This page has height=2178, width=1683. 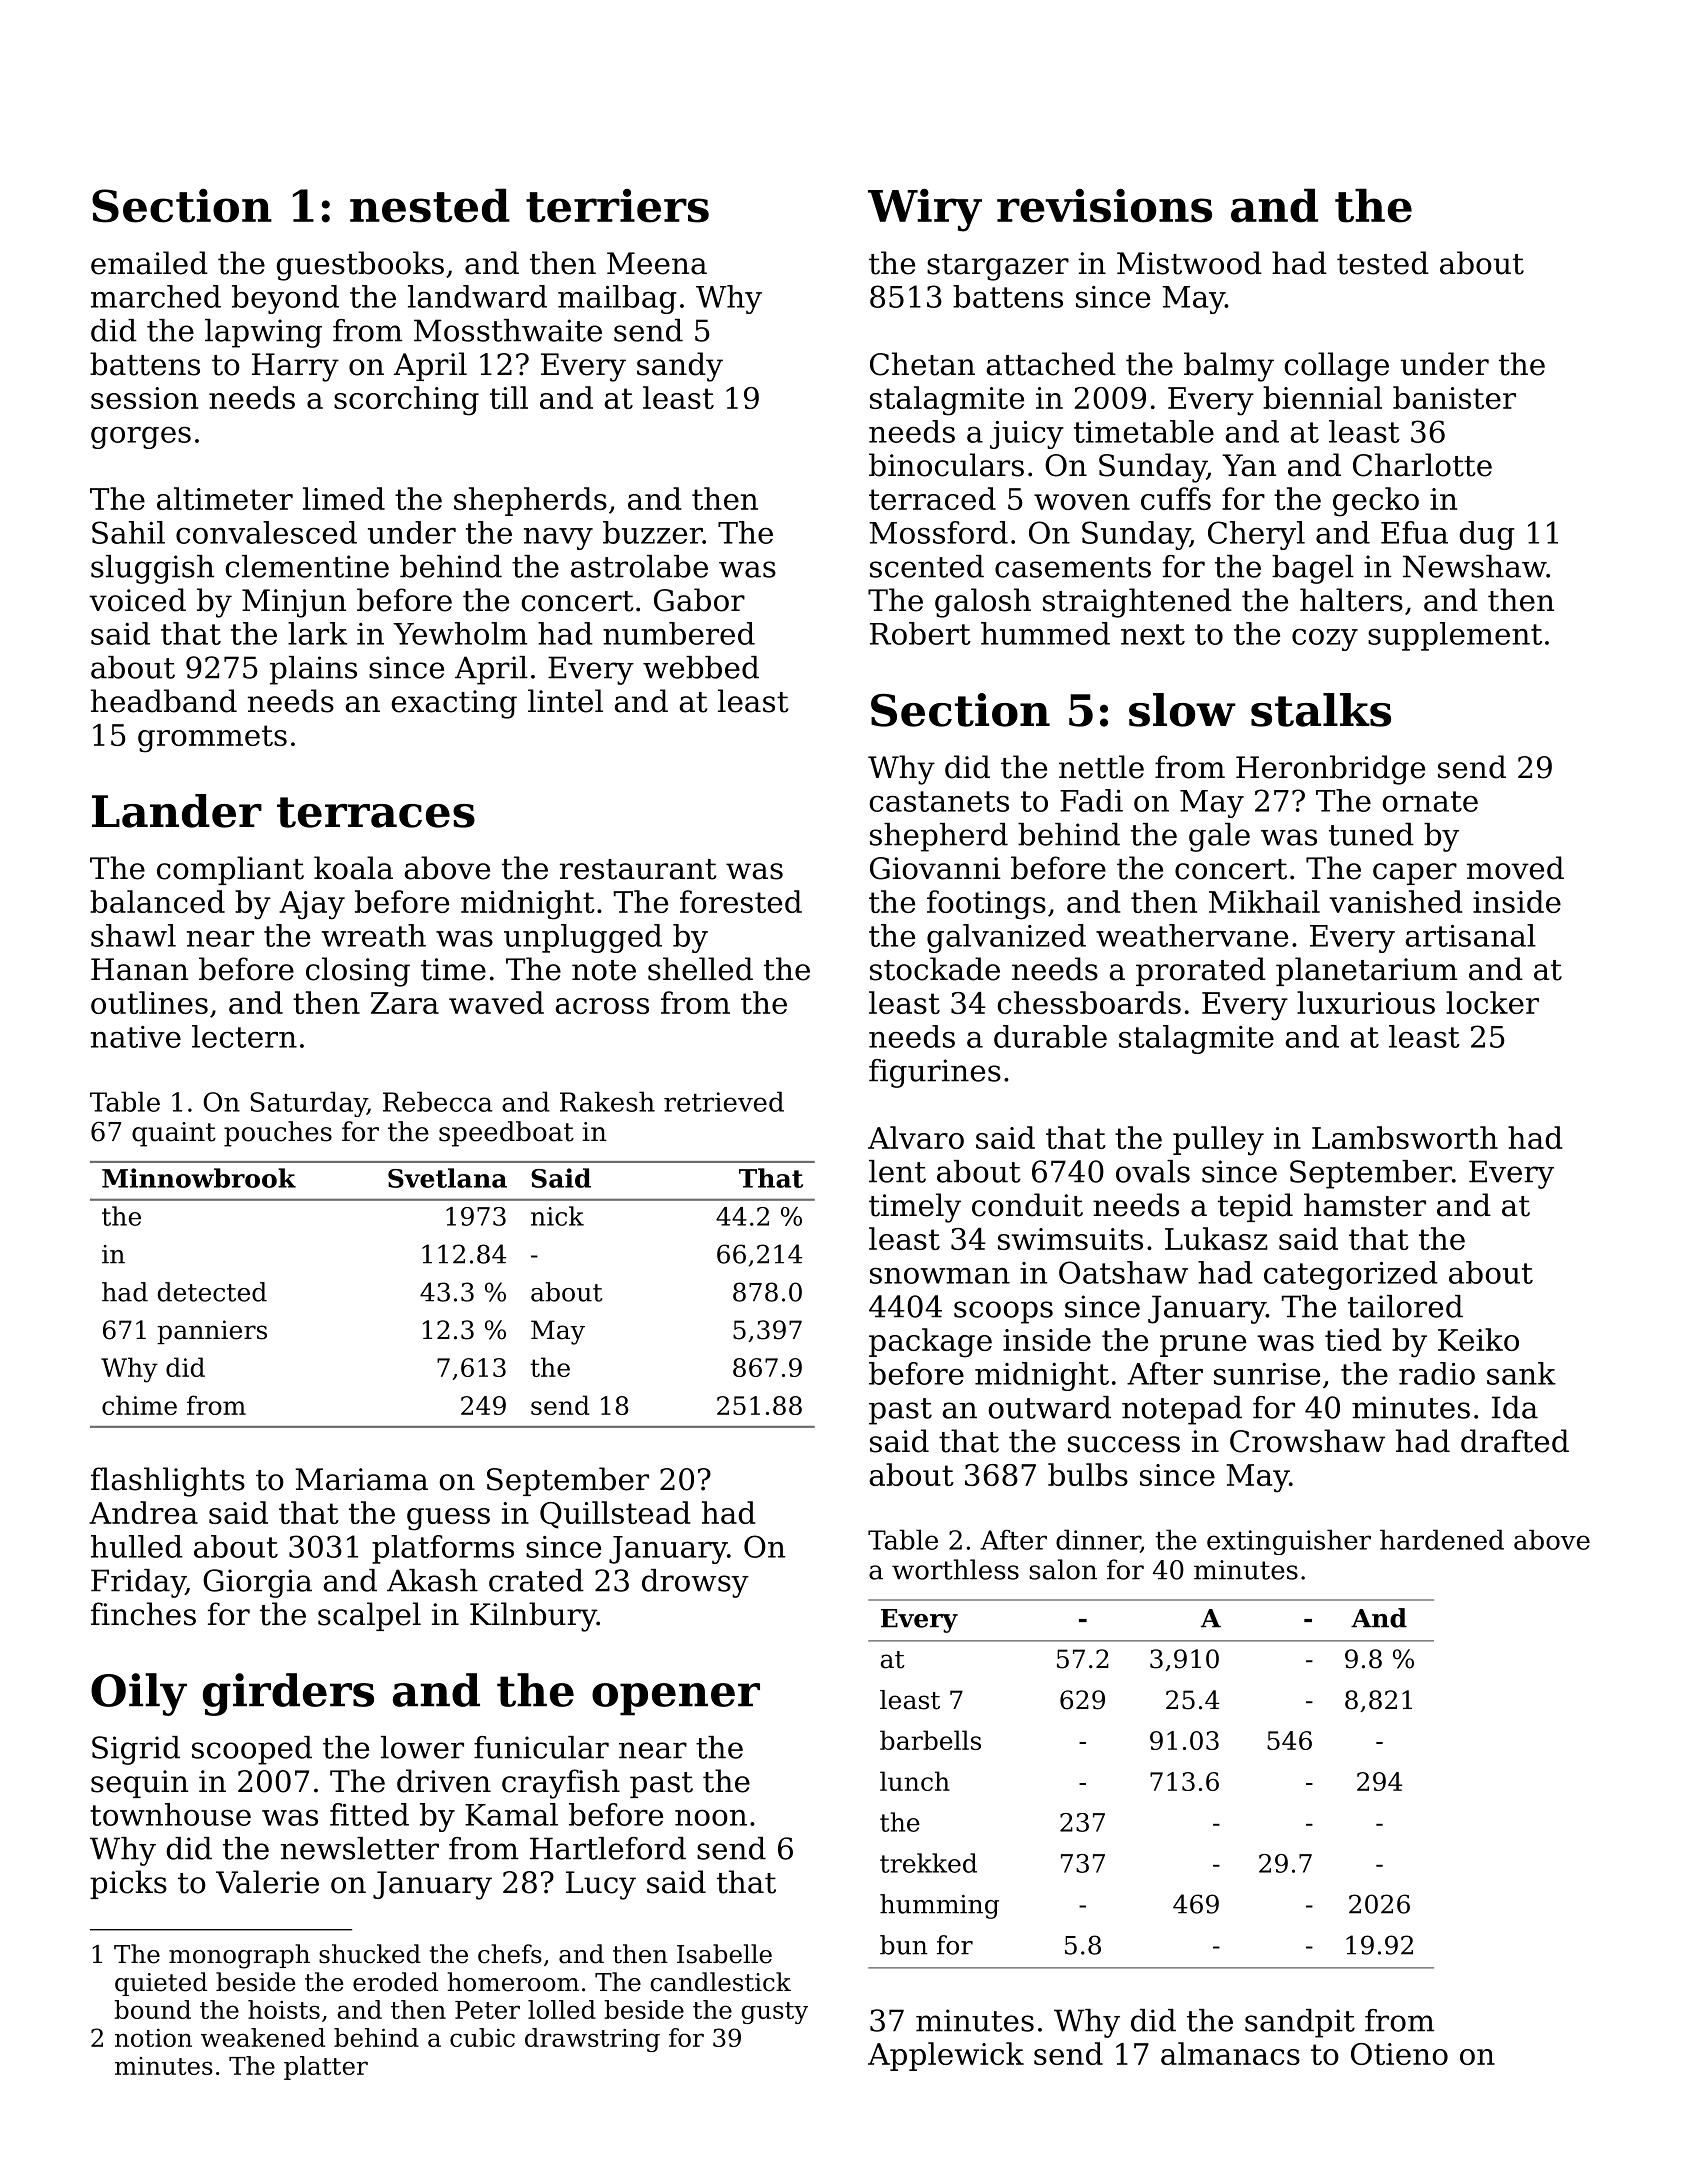 I want to click on lapwing, so click(x=263, y=333).
